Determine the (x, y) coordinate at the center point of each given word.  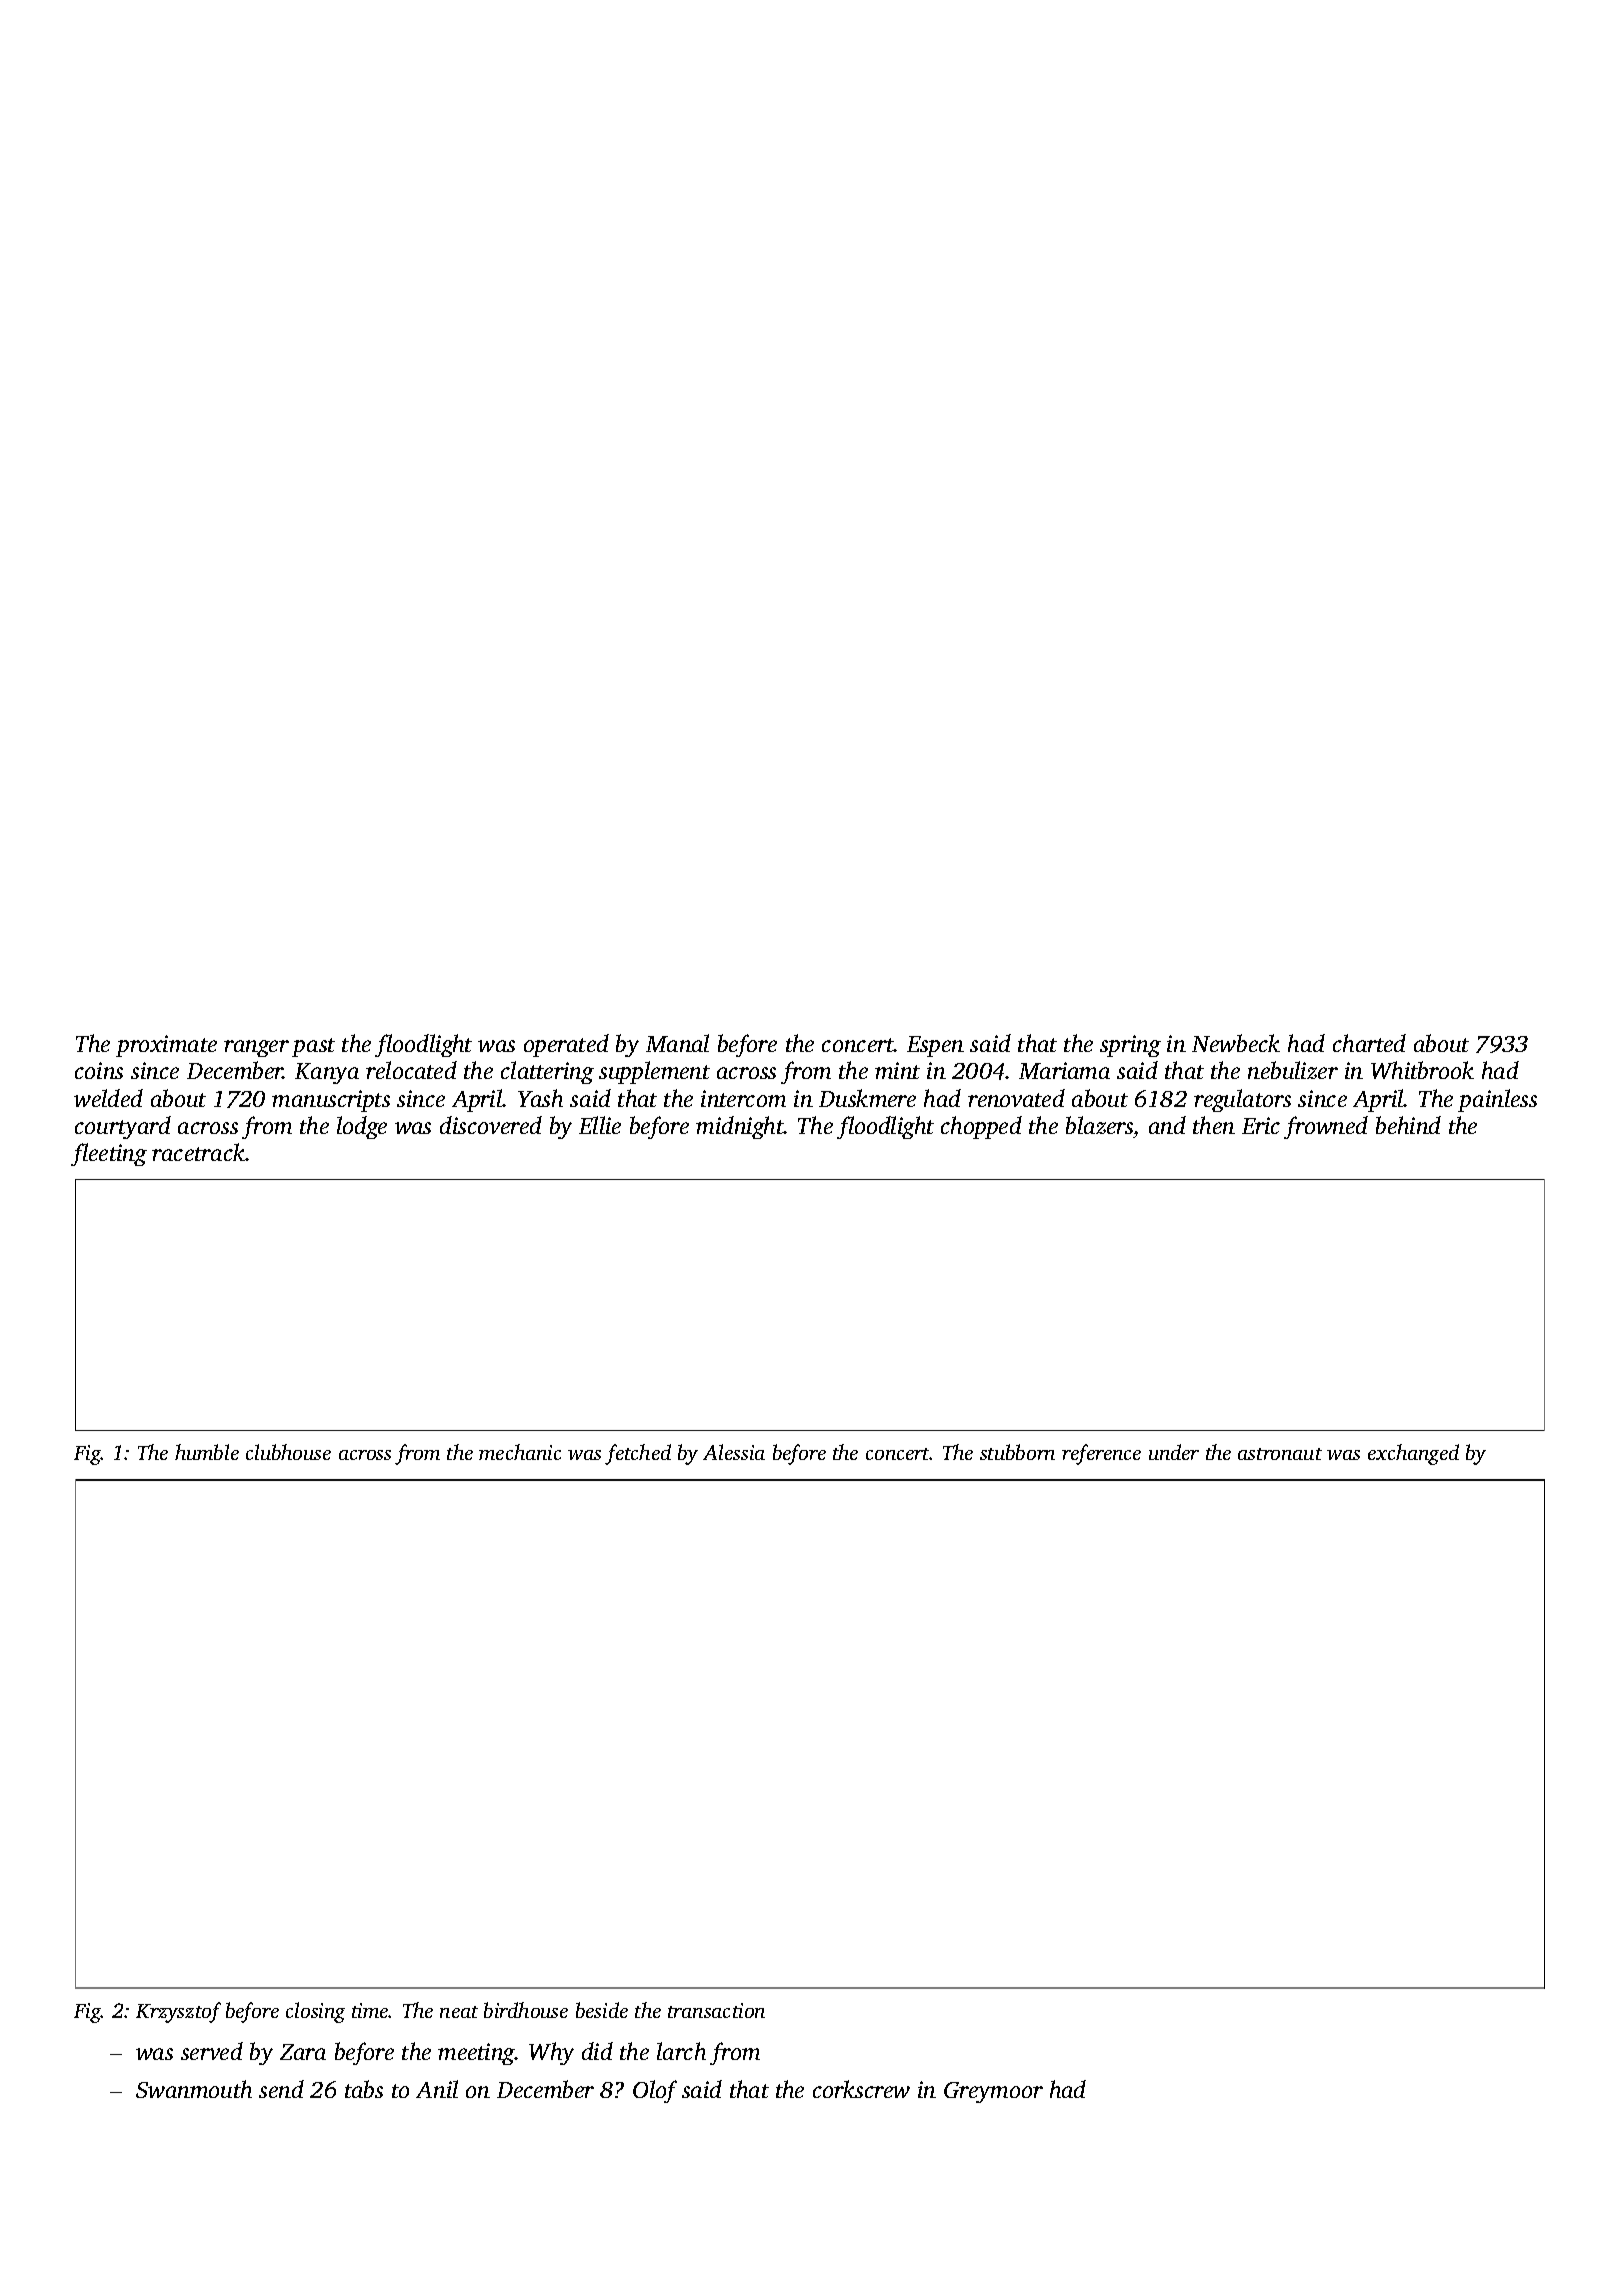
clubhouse (288, 1452)
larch (681, 2051)
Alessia (734, 1452)
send (281, 2089)
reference (1101, 1454)
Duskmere (867, 1098)
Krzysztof (178, 2012)
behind (1408, 1125)
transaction (716, 2010)
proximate (166, 1046)
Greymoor (993, 2092)
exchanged (1413, 1454)
